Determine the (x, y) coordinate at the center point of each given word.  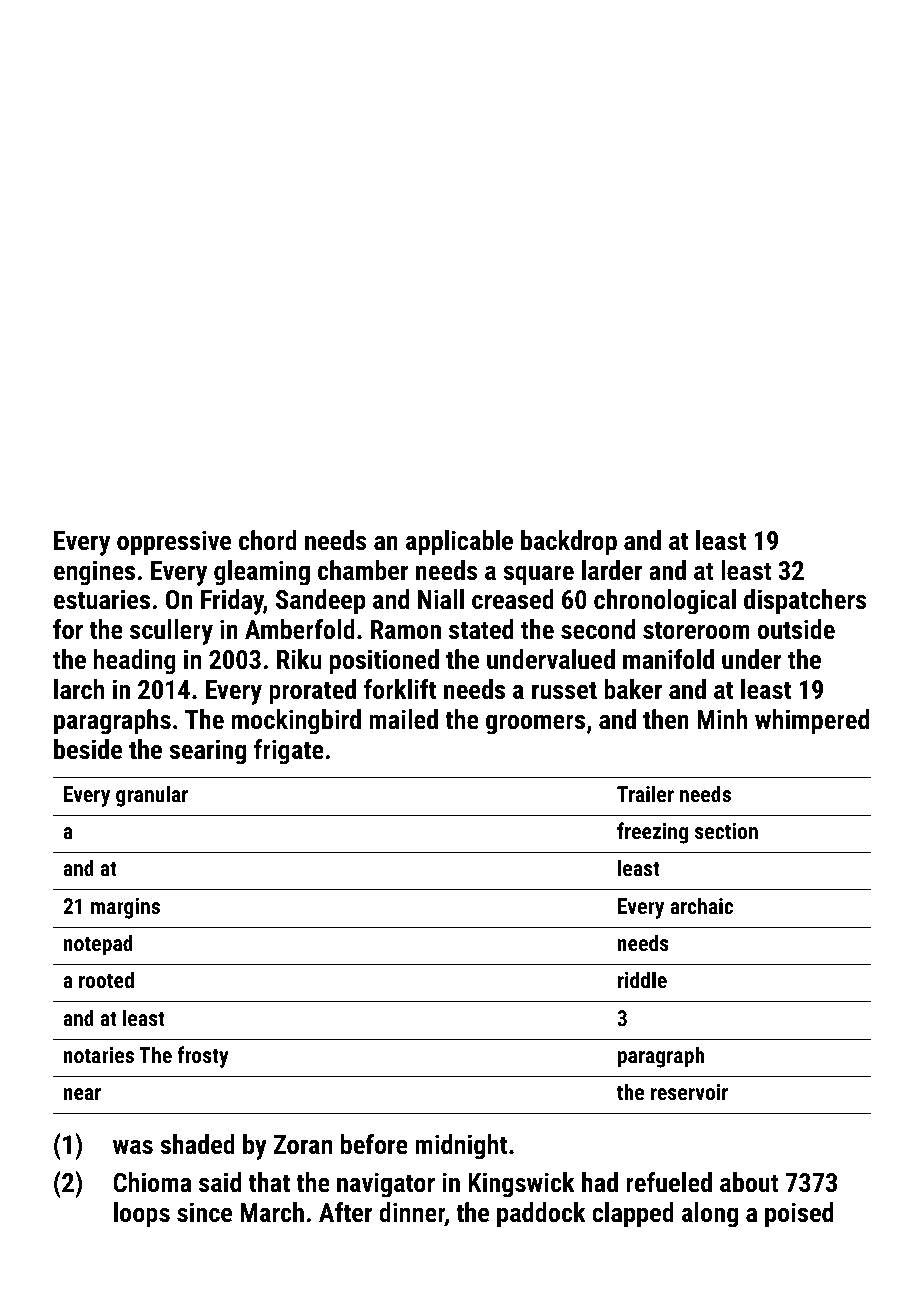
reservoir (689, 1092)
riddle (642, 979)
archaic (701, 905)
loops (142, 1215)
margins (125, 908)
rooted (106, 979)
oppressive (174, 543)
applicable (459, 543)
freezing (652, 833)
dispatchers (805, 602)
